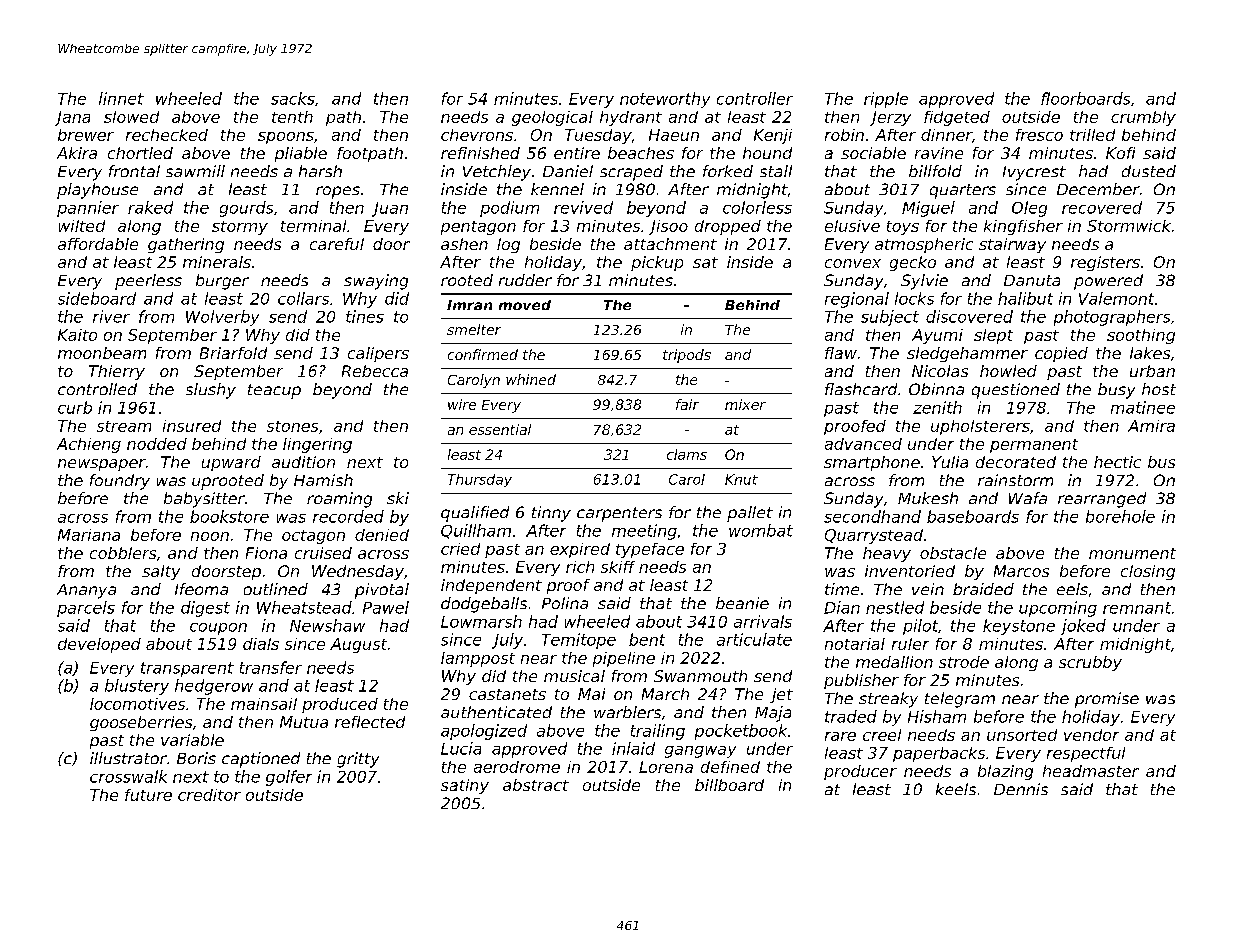  What do you see at coordinates (376, 282) in the screenshot?
I see `swaying` at bounding box center [376, 282].
